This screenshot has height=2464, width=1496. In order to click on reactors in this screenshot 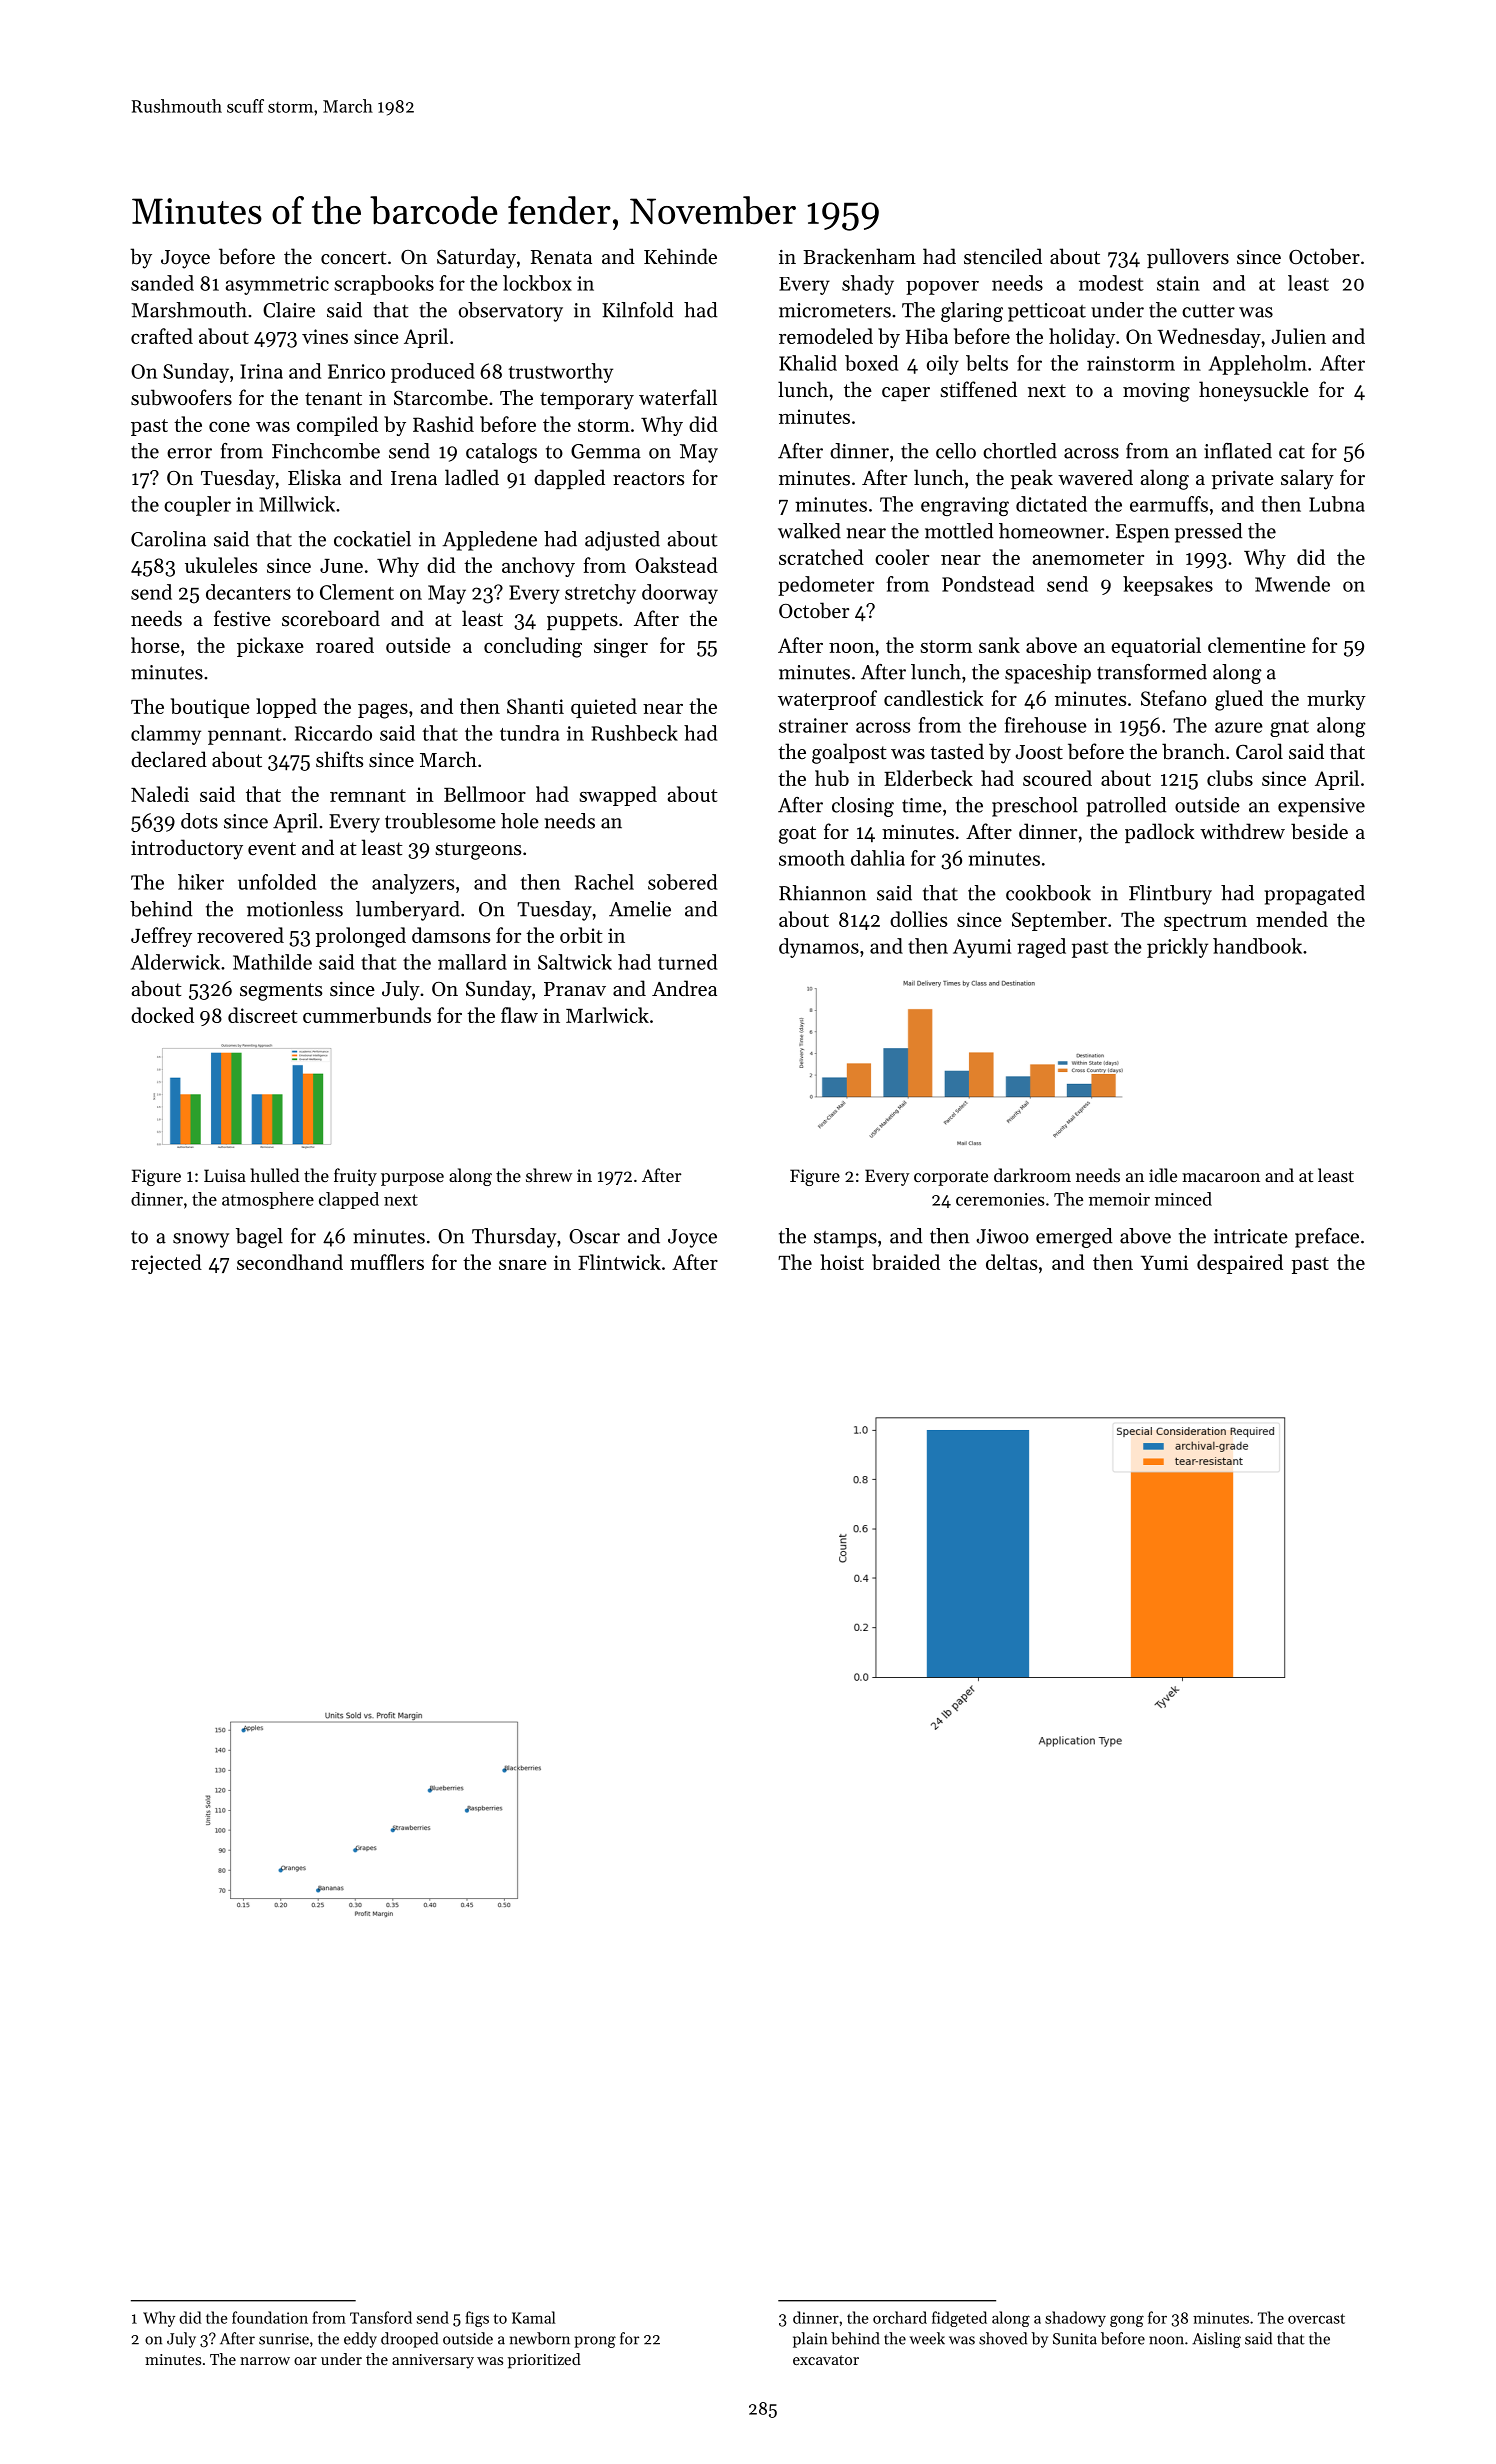, I will do `click(648, 479)`.
